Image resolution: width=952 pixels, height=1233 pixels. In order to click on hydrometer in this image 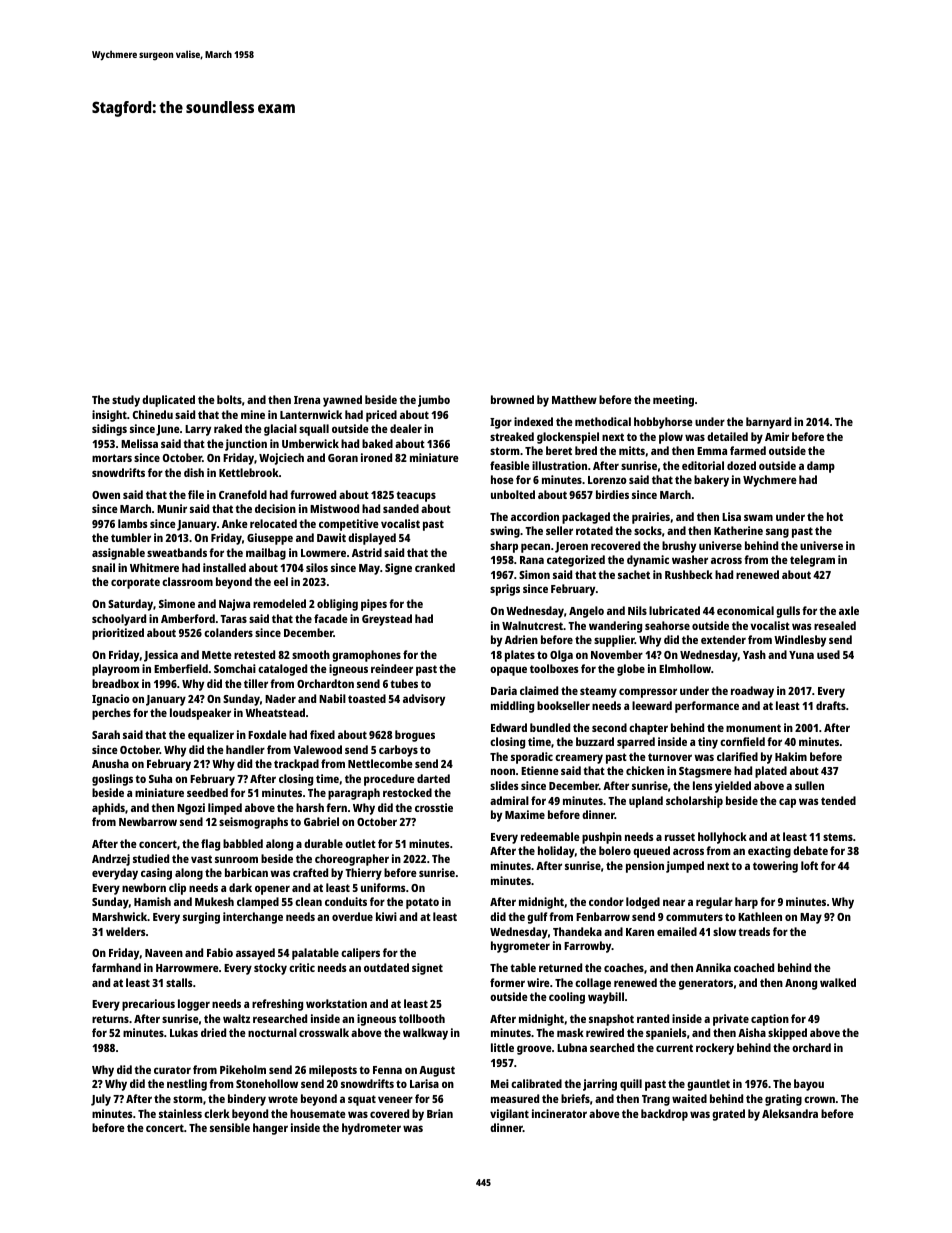, I will do `click(371, 1129)`.
